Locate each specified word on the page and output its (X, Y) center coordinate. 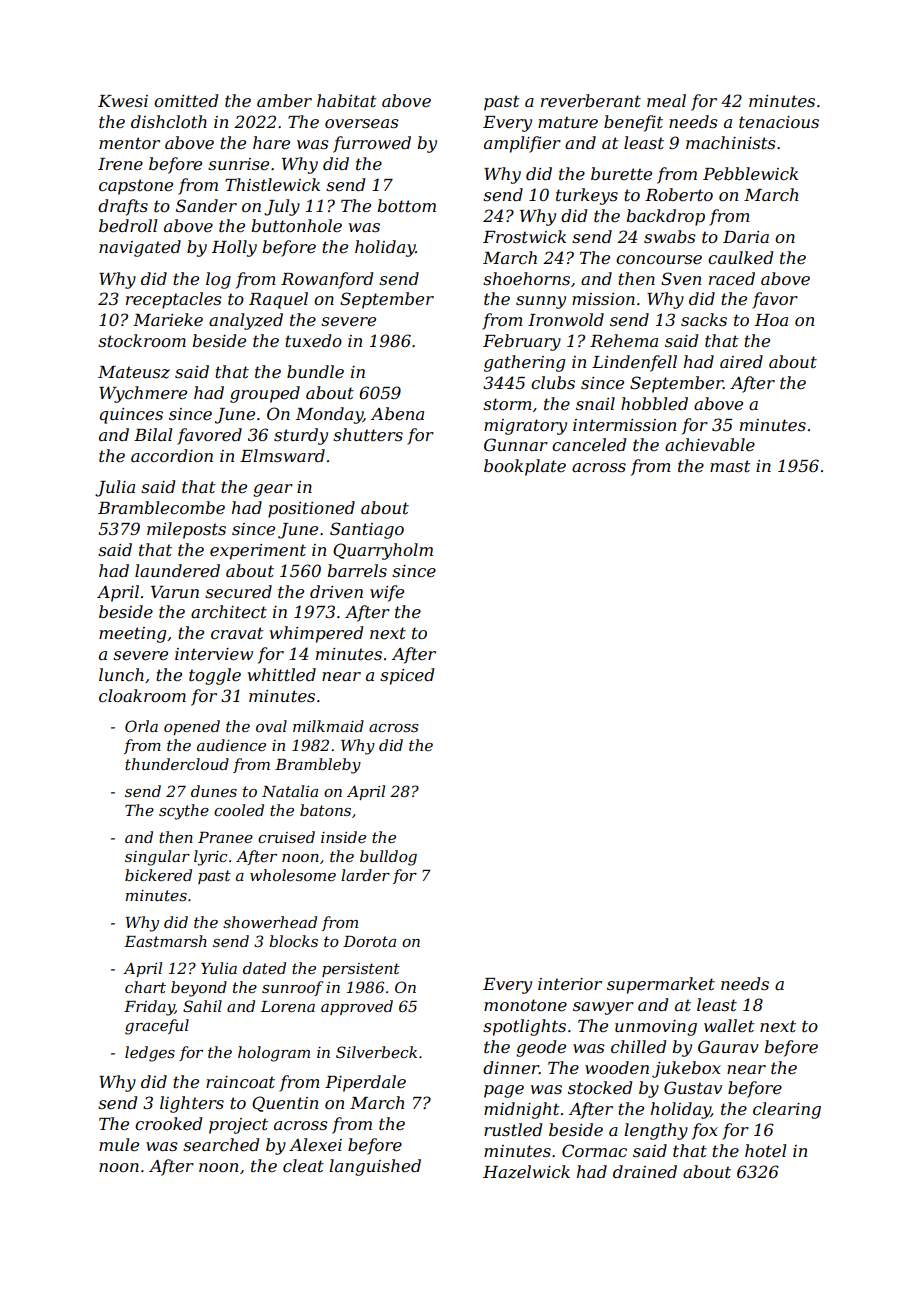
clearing (787, 1110)
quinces (131, 416)
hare (271, 142)
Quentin (285, 1104)
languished (375, 1167)
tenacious (779, 122)
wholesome (293, 875)
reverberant (591, 100)
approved (357, 1007)
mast (730, 466)
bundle (315, 371)
